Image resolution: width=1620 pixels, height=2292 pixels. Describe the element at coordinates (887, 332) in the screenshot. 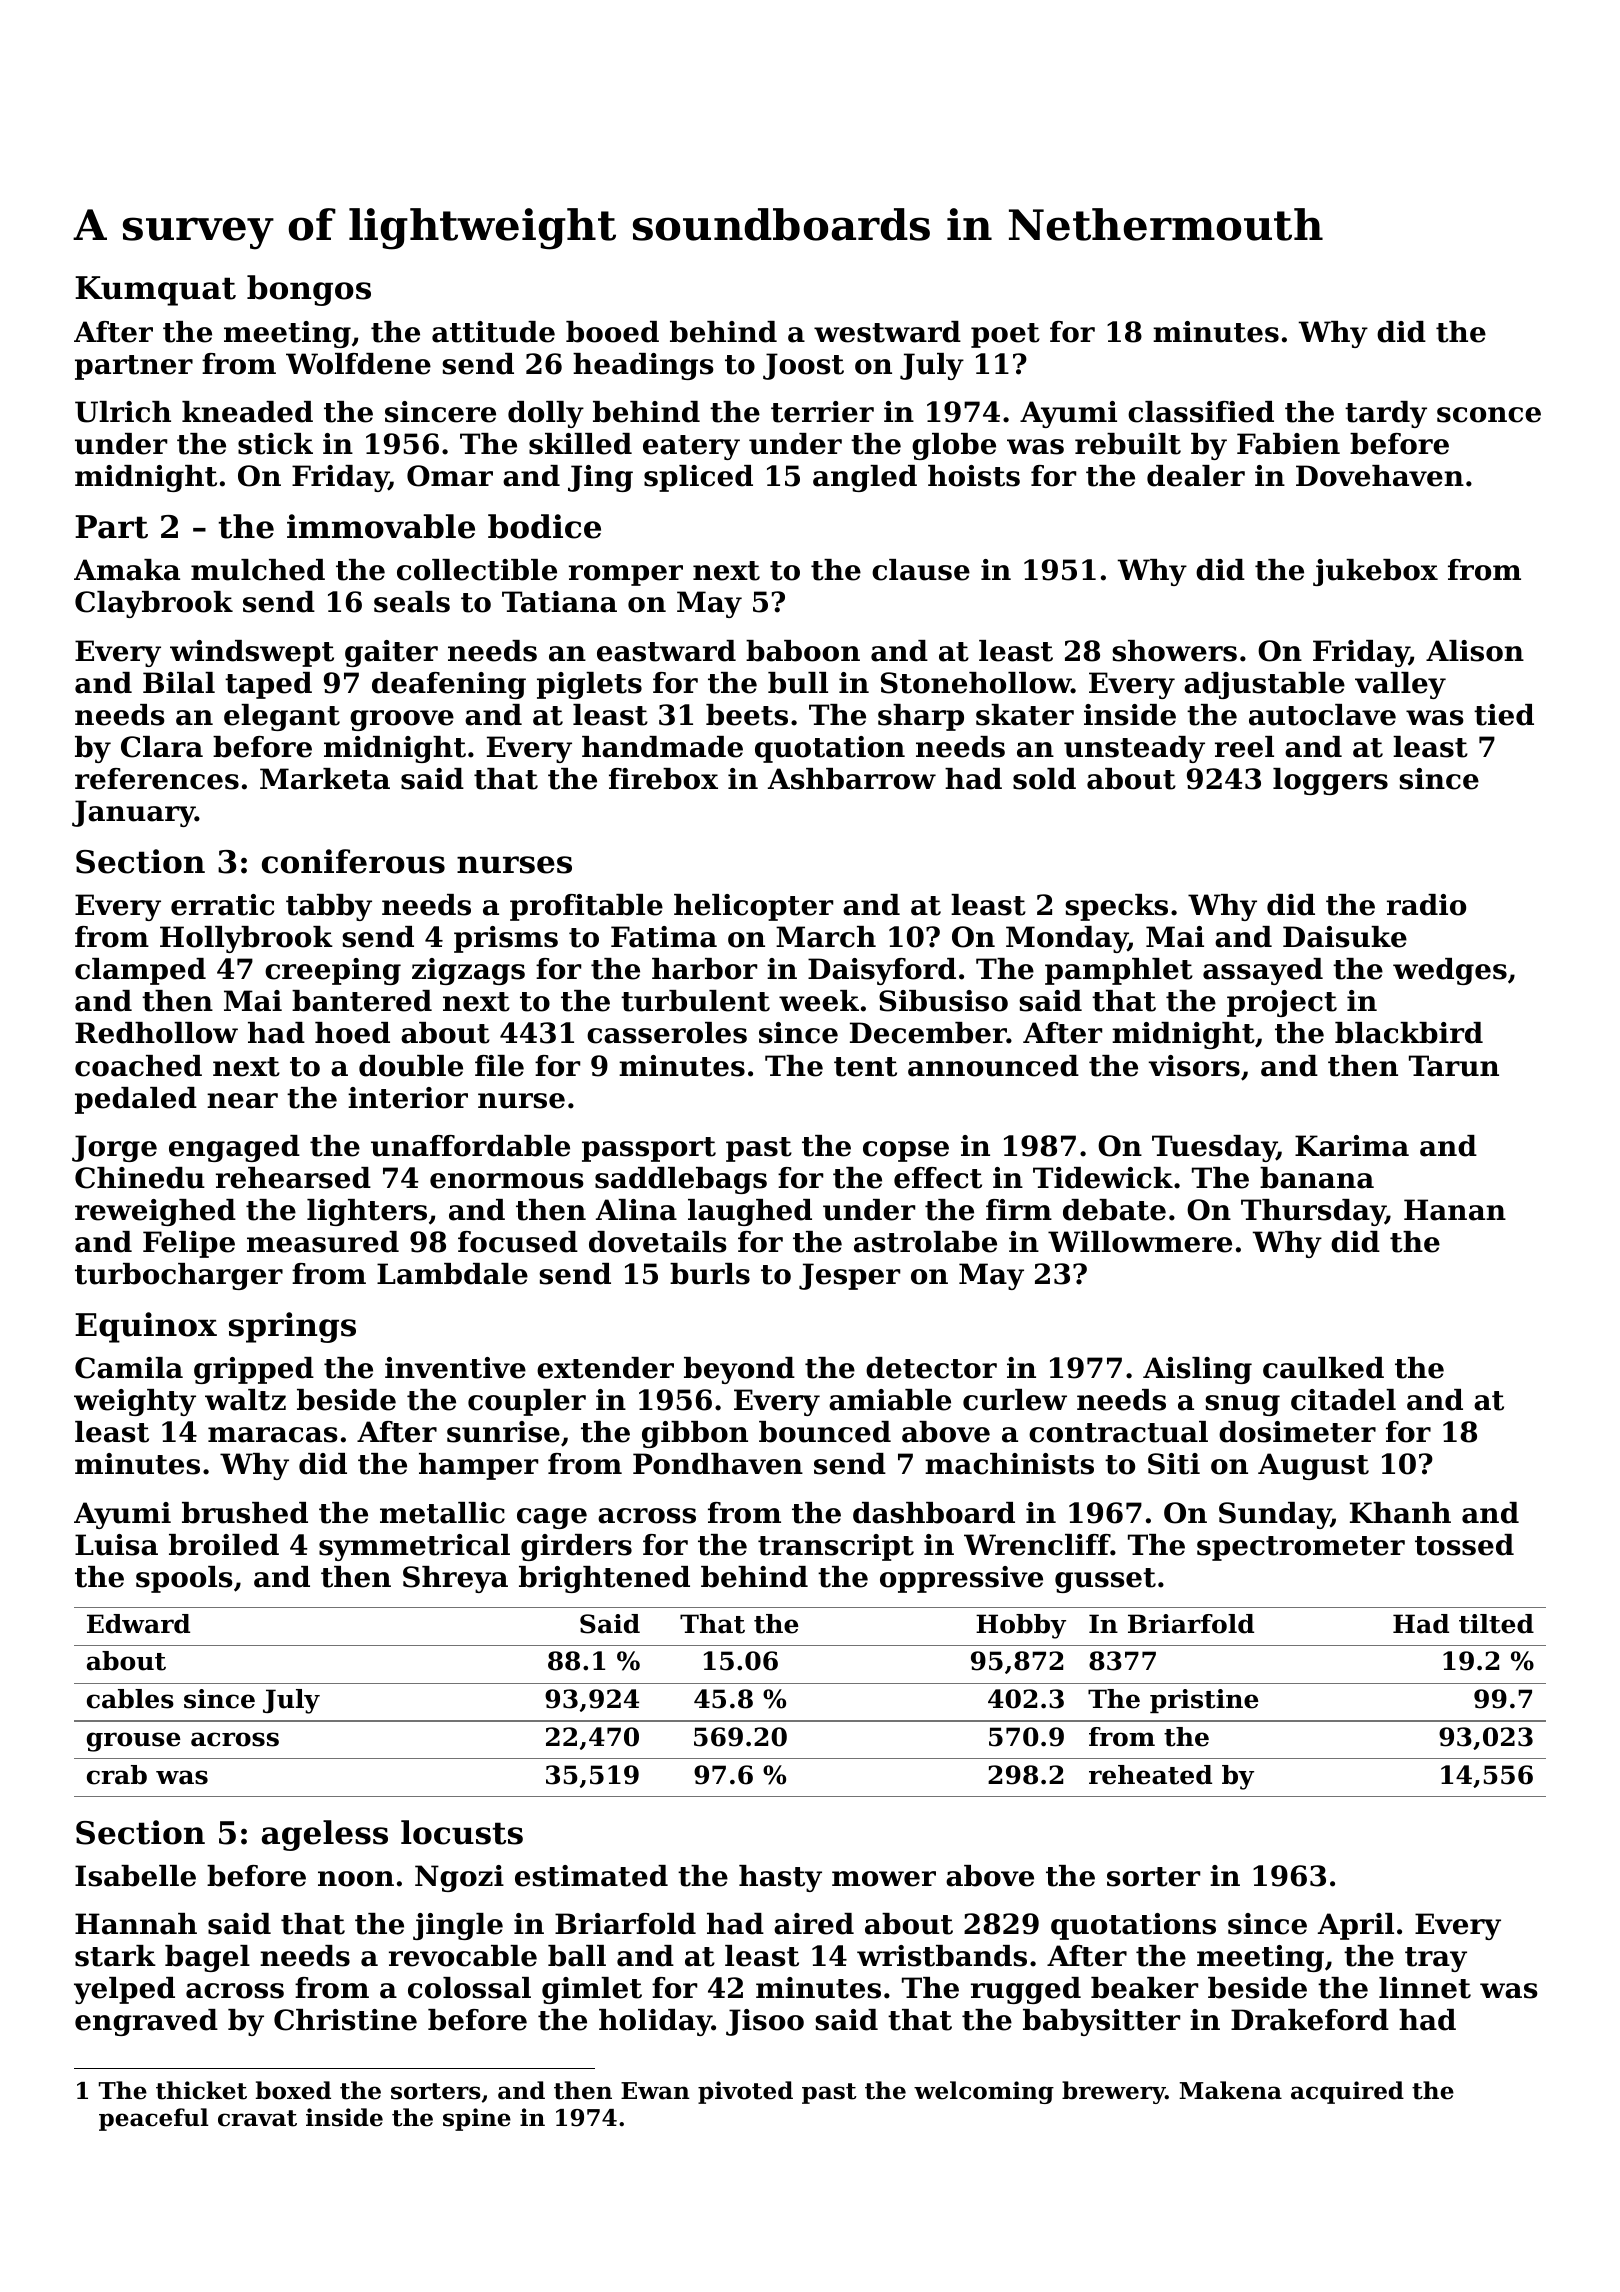

I see `westward` at that location.
